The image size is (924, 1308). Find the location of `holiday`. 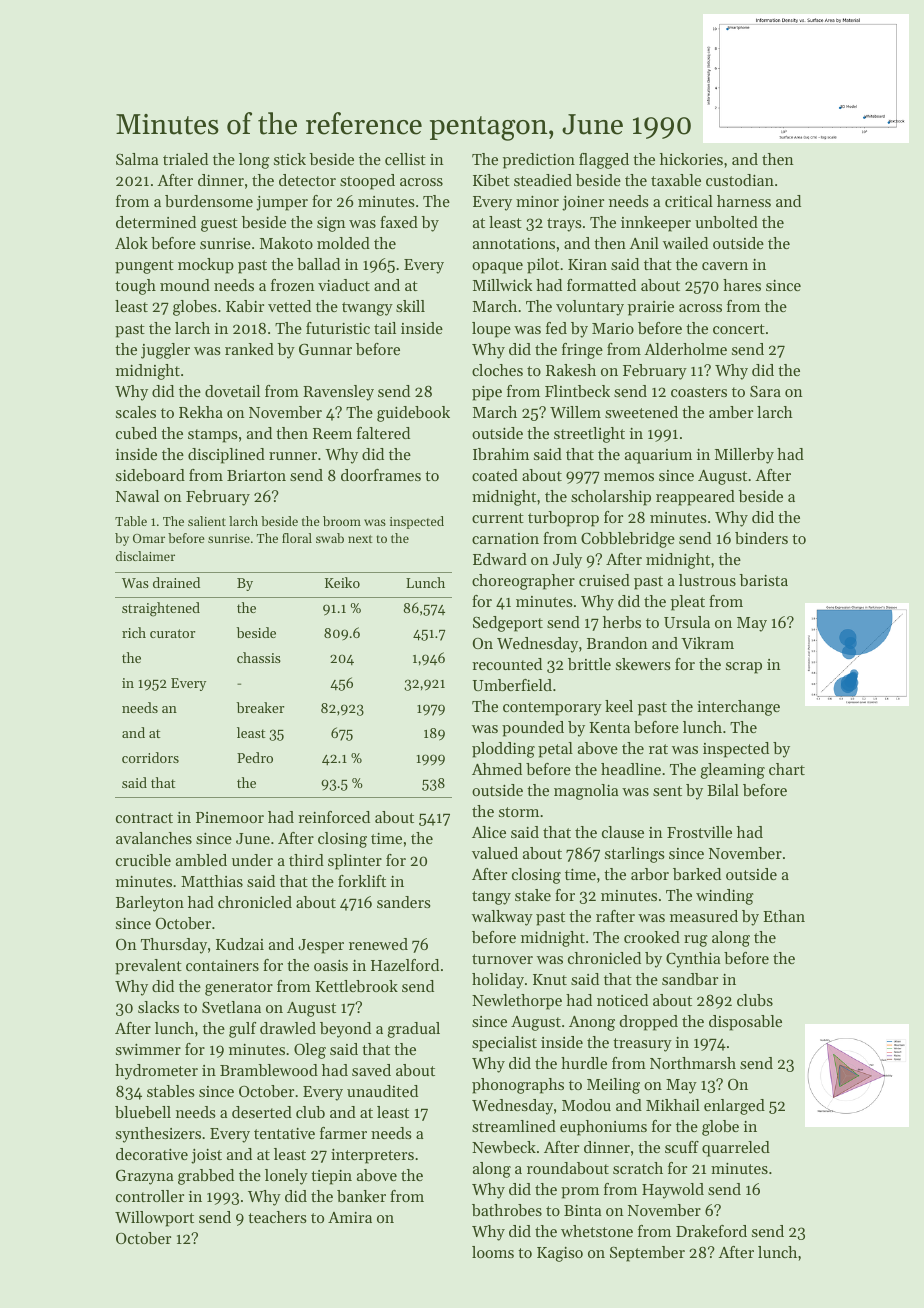

holiday is located at coordinates (498, 981).
